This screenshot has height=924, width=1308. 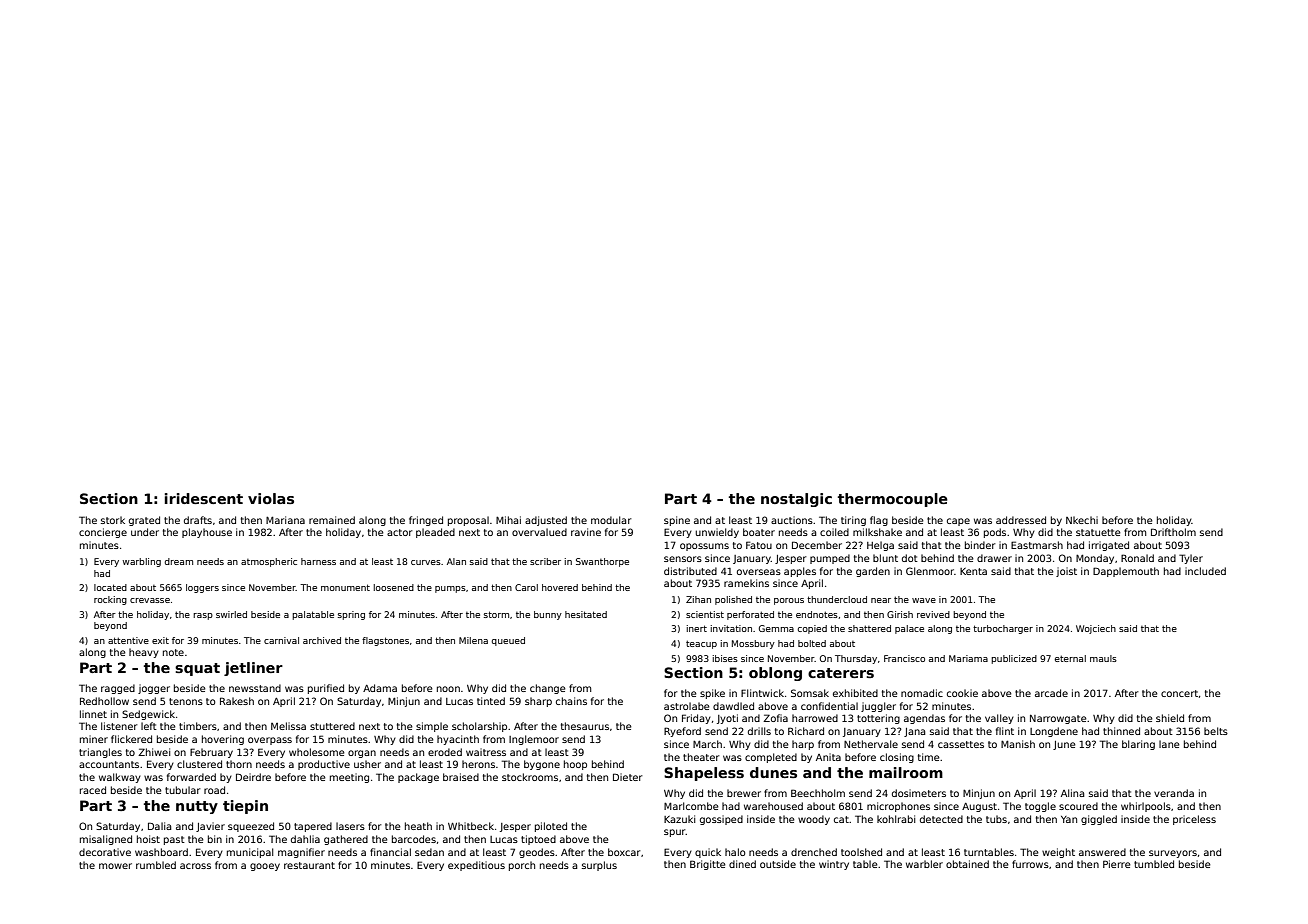 What do you see at coordinates (962, 693) in the screenshot?
I see `cookie` at bounding box center [962, 693].
